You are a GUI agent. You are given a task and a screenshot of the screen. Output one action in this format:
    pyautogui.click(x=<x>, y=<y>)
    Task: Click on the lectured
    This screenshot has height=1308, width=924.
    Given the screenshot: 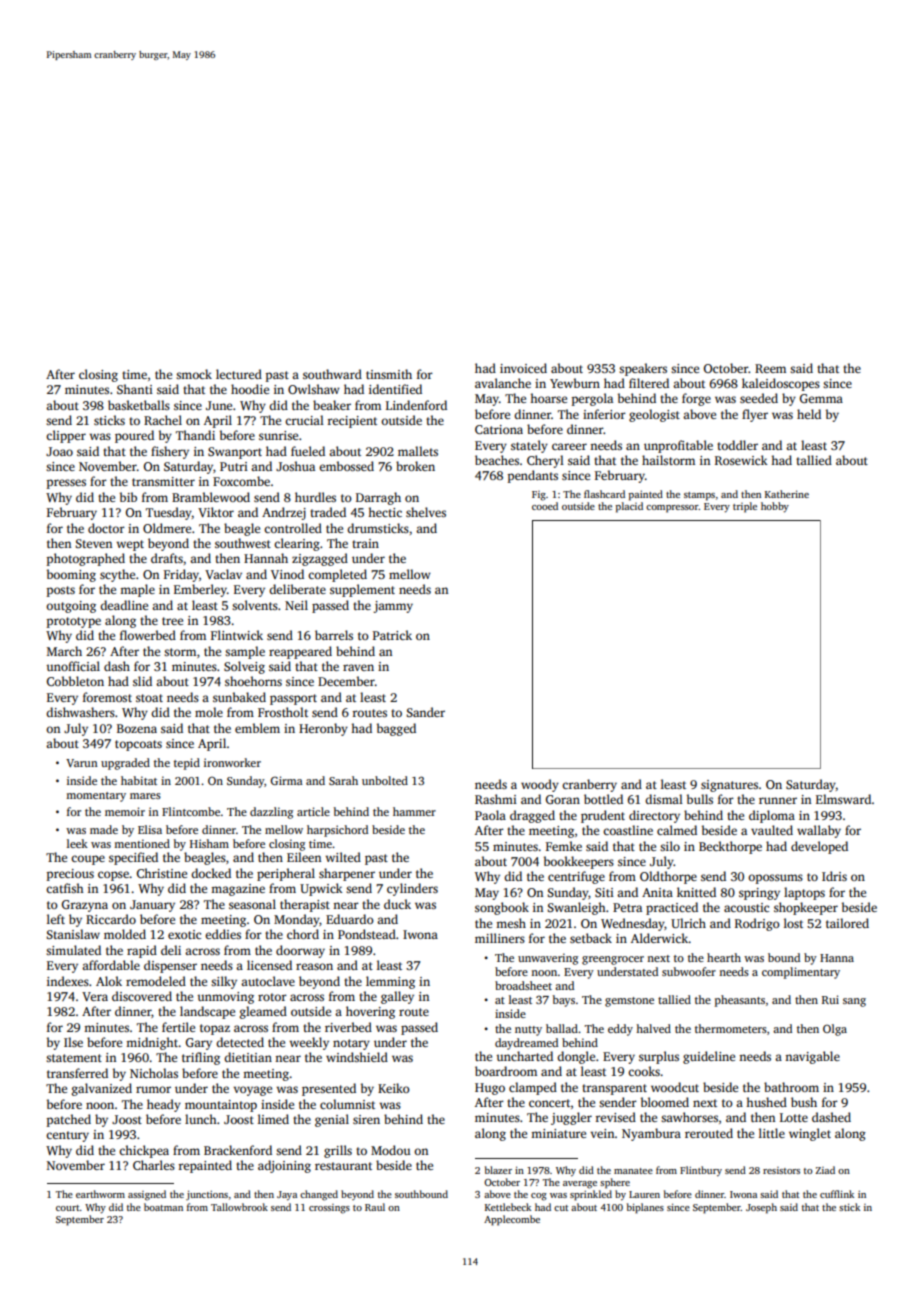 What is the action you would take?
    pyautogui.click(x=239, y=374)
